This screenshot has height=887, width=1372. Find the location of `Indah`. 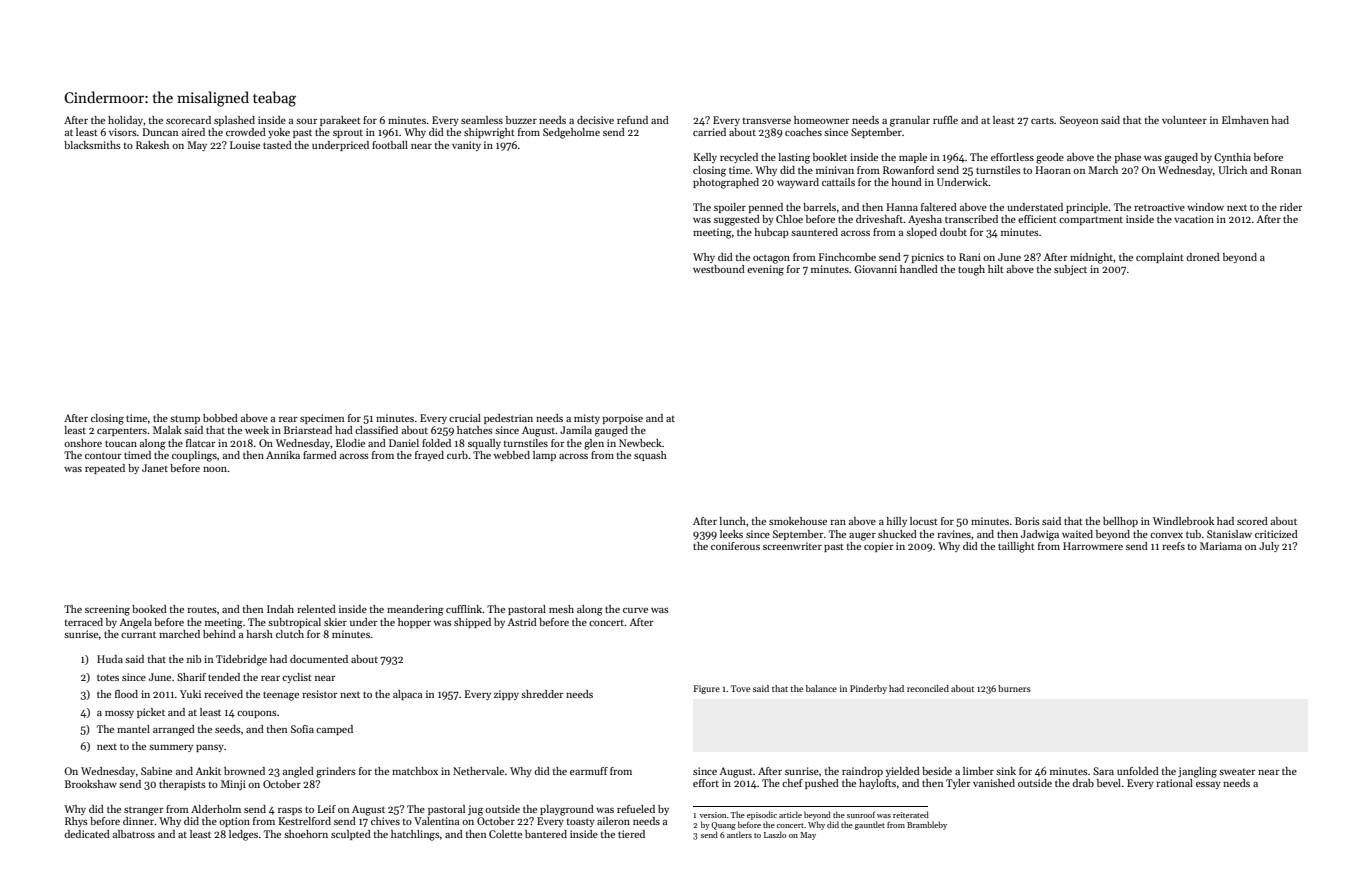

Indah is located at coordinates (280, 609).
